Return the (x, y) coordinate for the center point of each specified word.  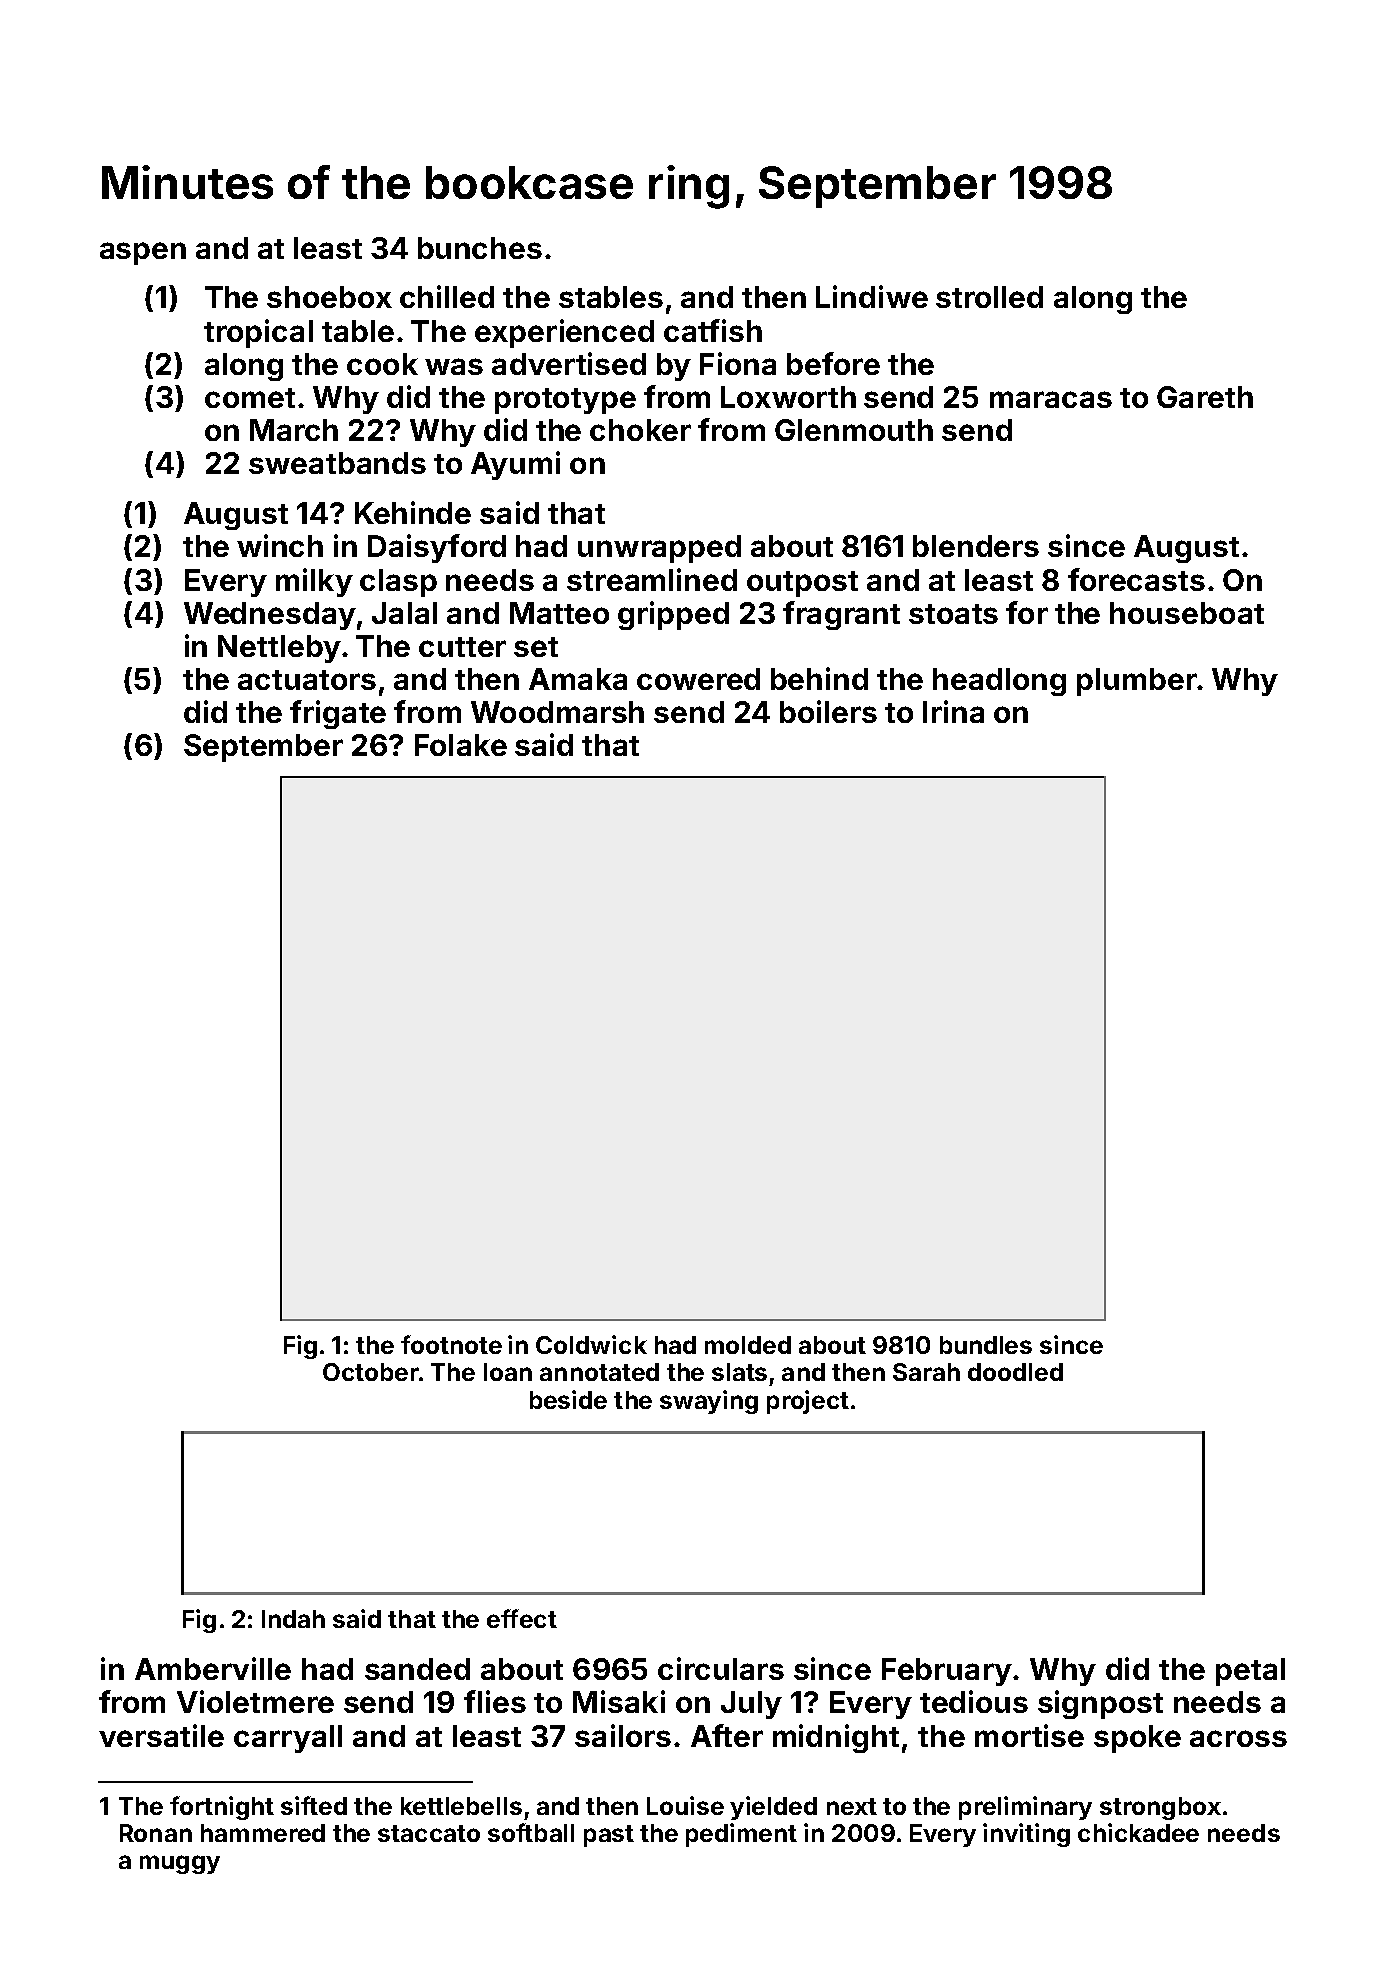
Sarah (926, 1372)
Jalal (404, 613)
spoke (1137, 1739)
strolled (989, 297)
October (371, 1372)
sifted (314, 1805)
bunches (480, 248)
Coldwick (591, 1344)
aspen (143, 253)
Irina (953, 711)
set (536, 647)
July (751, 1705)
